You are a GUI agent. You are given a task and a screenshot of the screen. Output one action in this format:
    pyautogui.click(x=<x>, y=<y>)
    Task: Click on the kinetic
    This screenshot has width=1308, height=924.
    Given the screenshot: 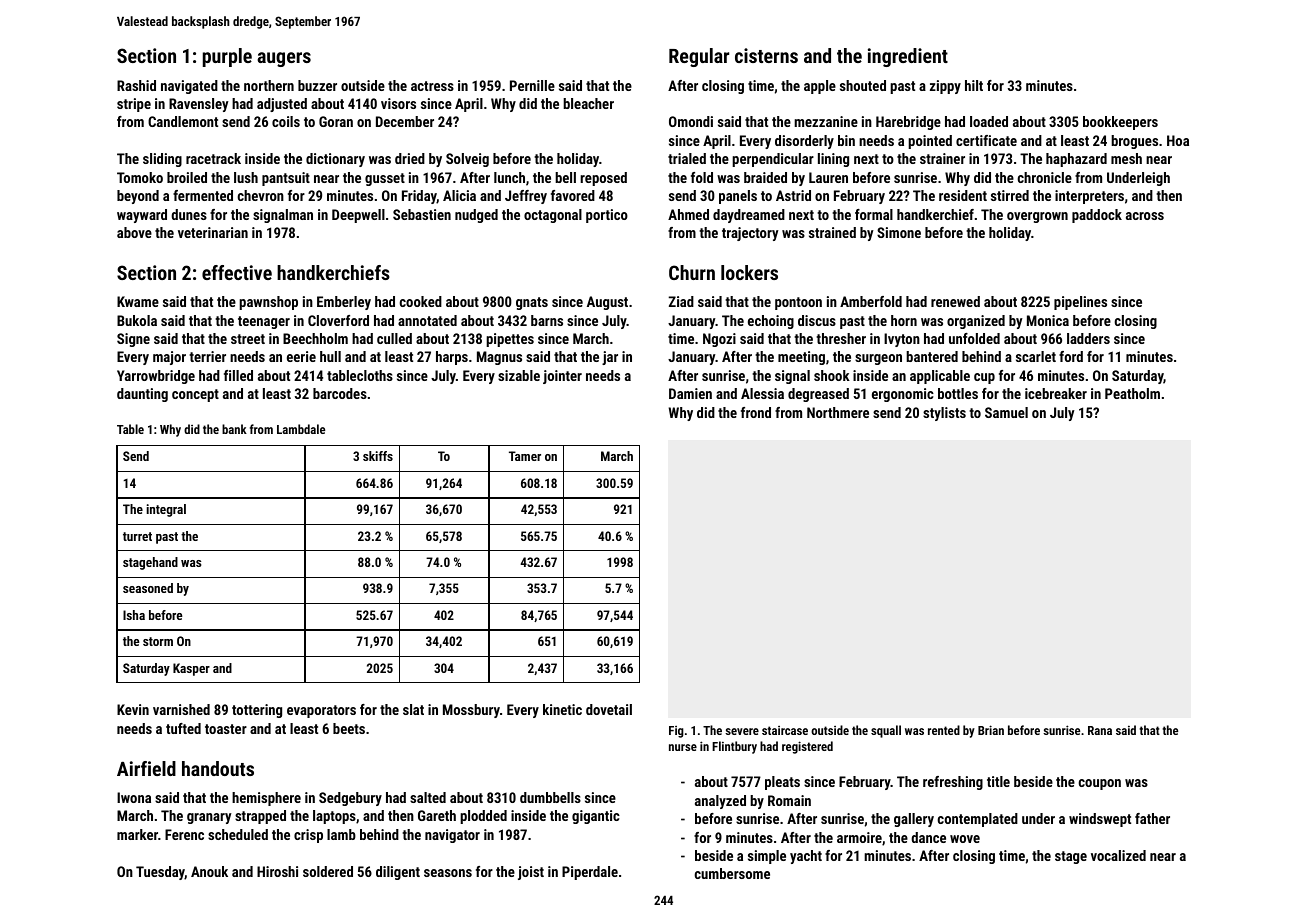 What is the action you would take?
    pyautogui.click(x=562, y=709)
